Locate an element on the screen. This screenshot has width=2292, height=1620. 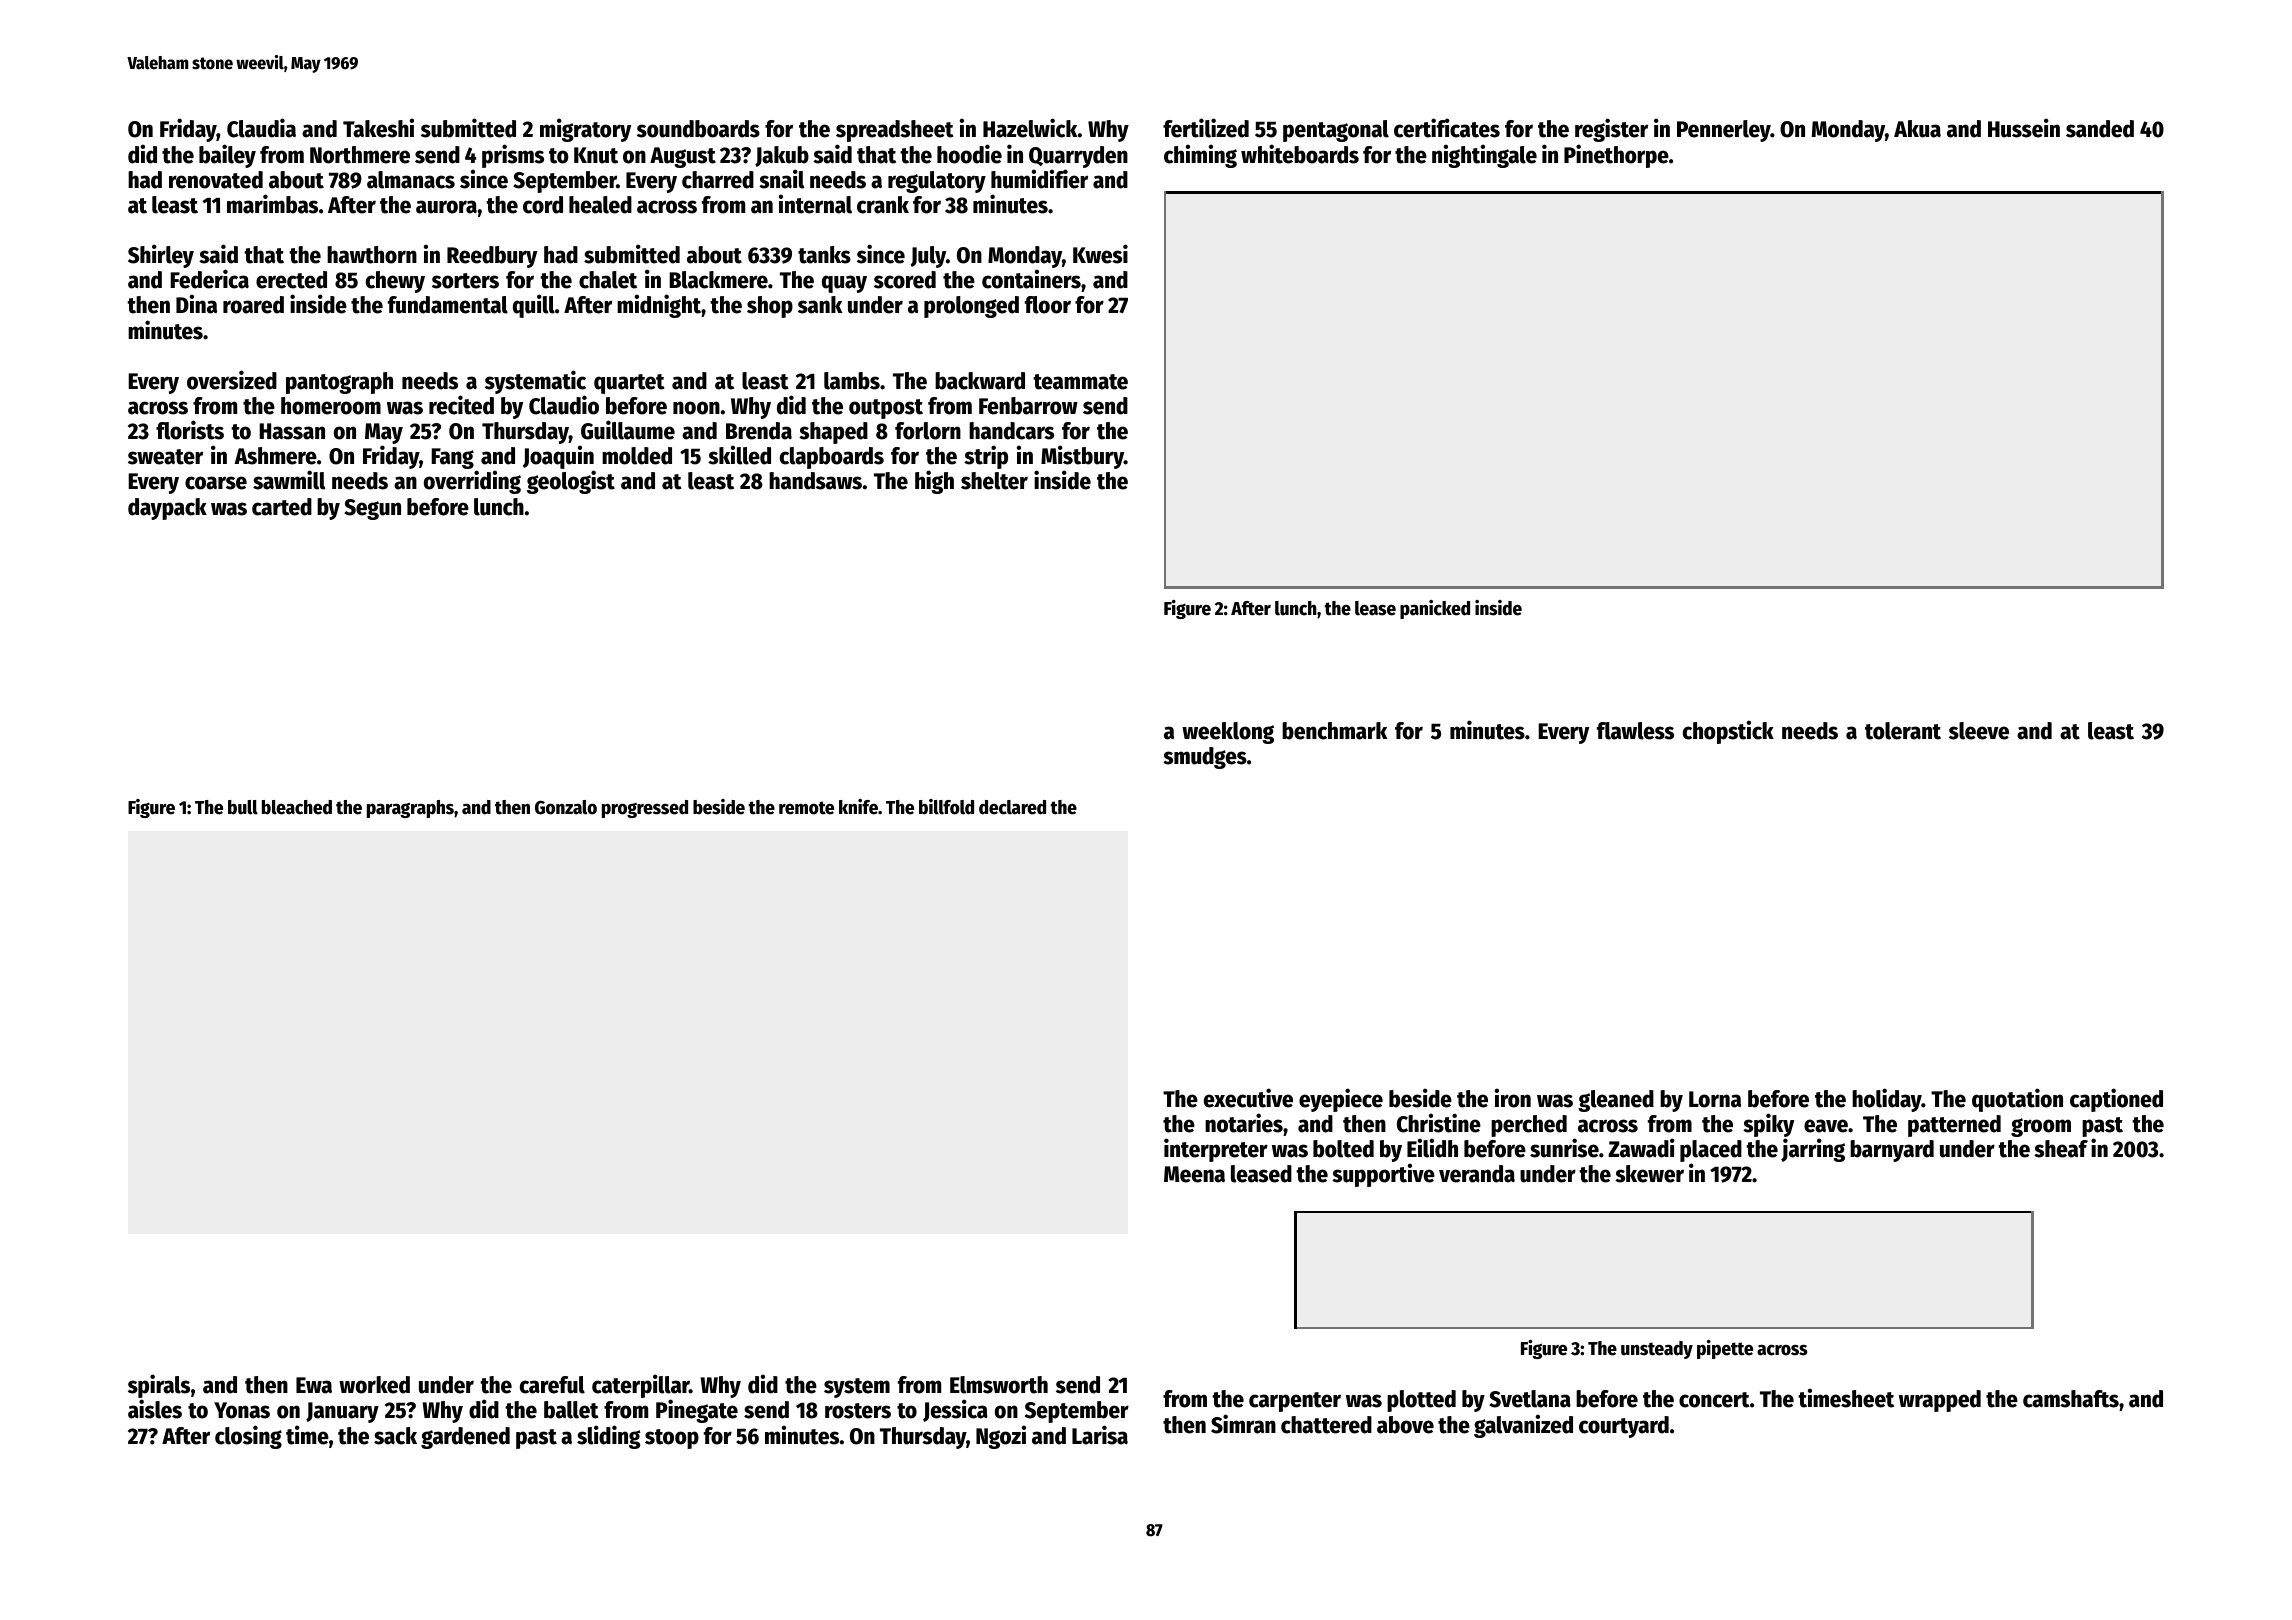
Pinethorpe is located at coordinates (1616, 156).
